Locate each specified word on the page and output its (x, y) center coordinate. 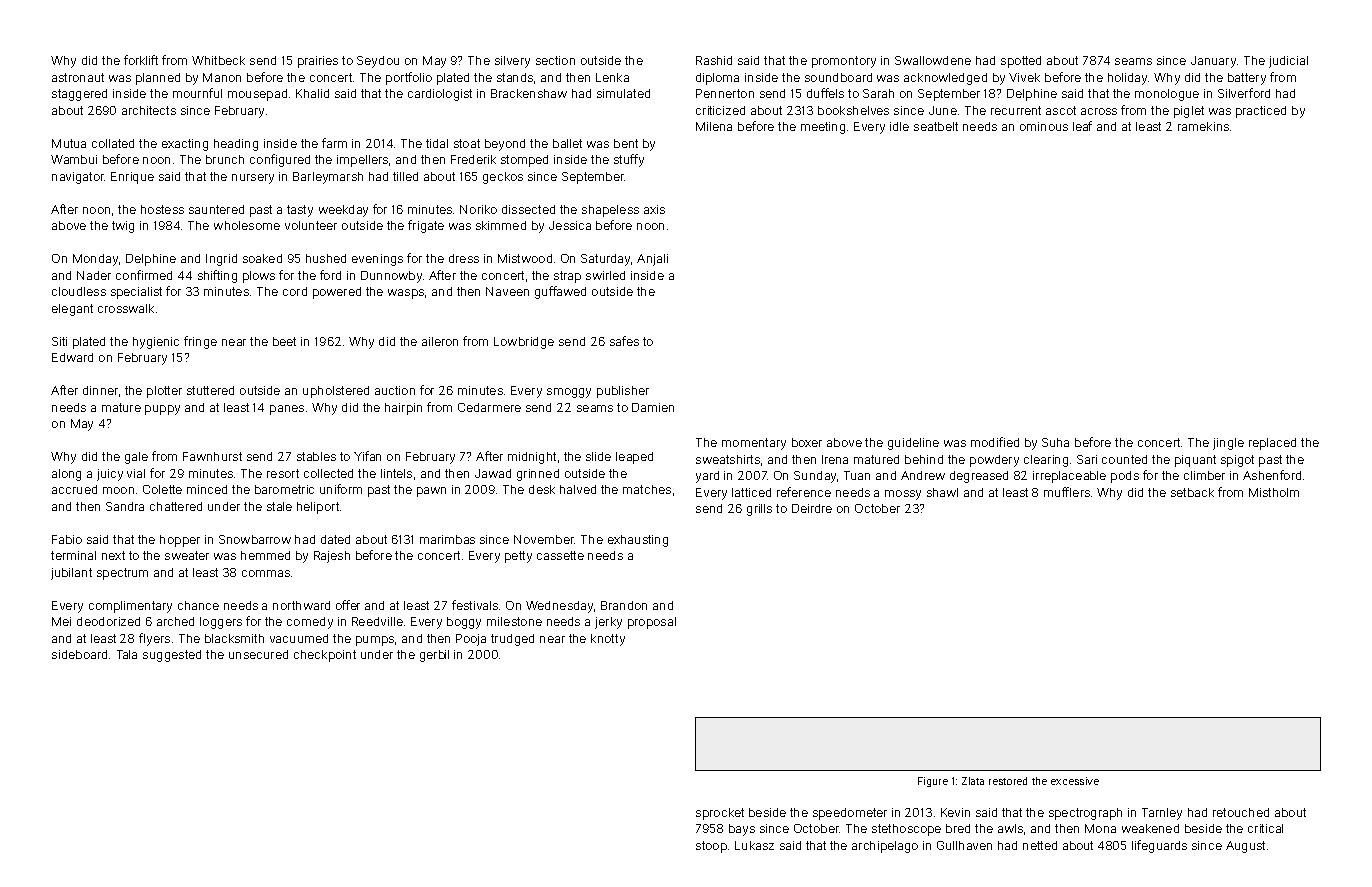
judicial (1288, 62)
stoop (711, 847)
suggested (172, 656)
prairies (318, 62)
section (555, 60)
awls (1010, 828)
